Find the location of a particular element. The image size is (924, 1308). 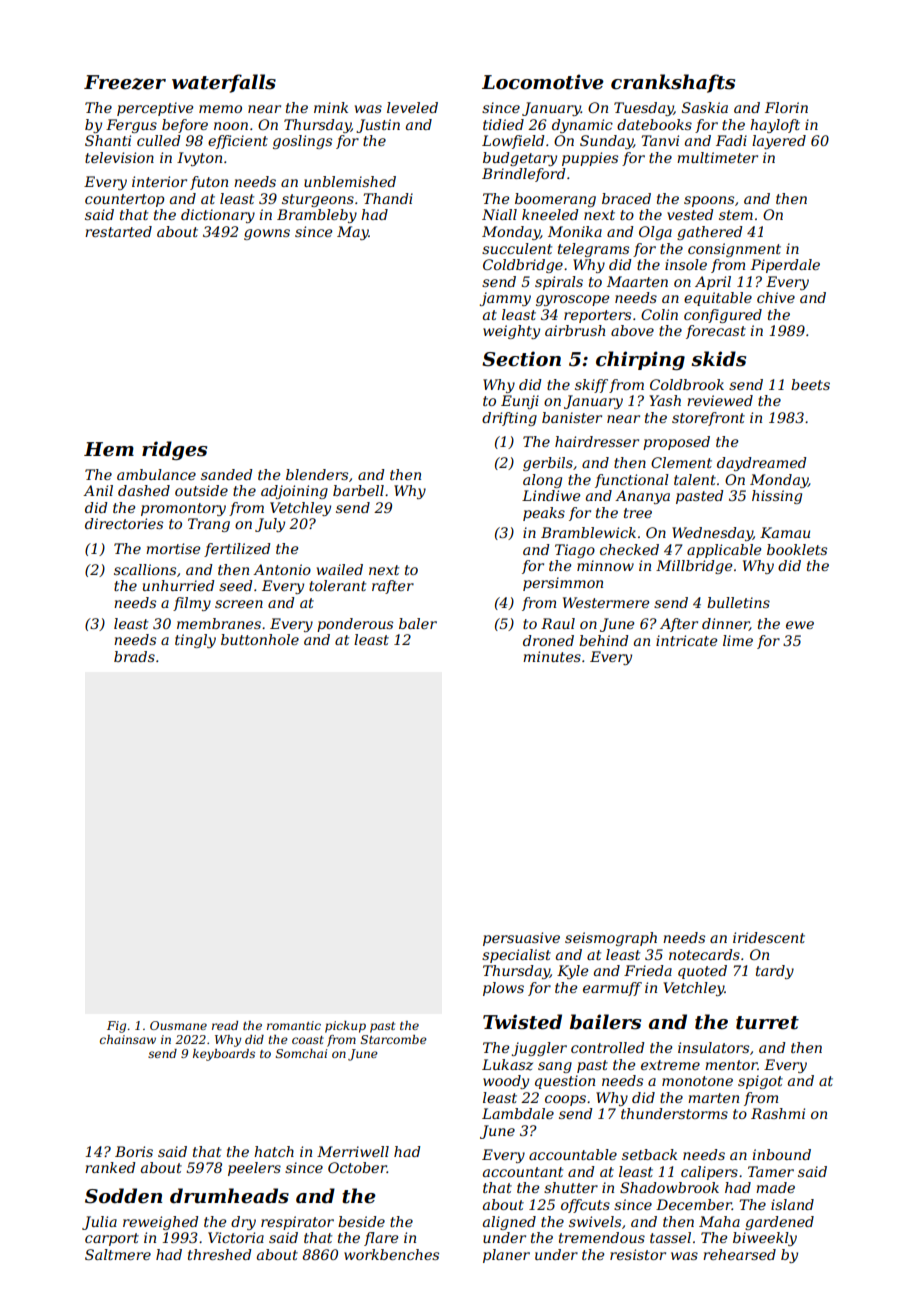

lime is located at coordinates (738, 640).
